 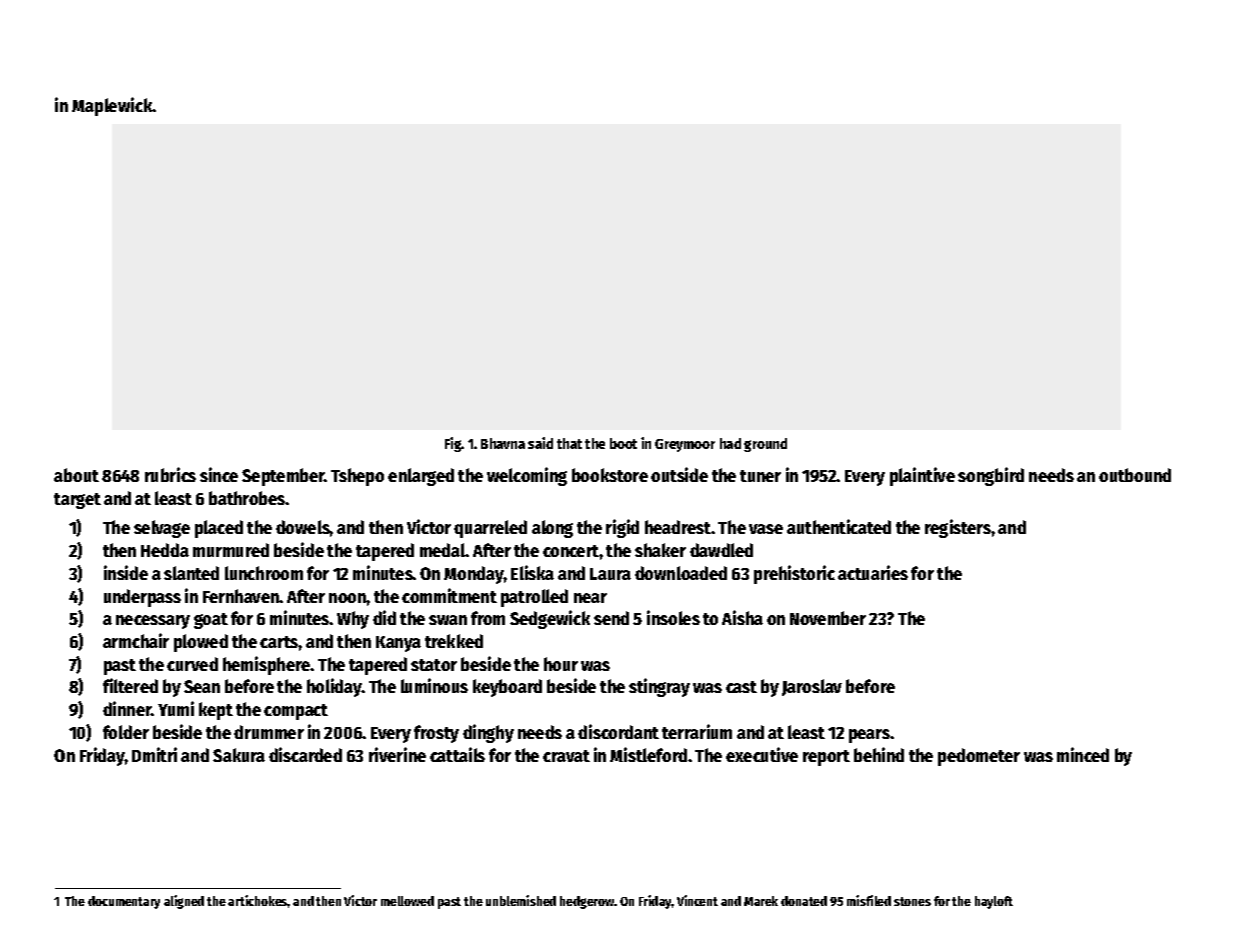 I want to click on Greymoor, so click(x=685, y=445).
